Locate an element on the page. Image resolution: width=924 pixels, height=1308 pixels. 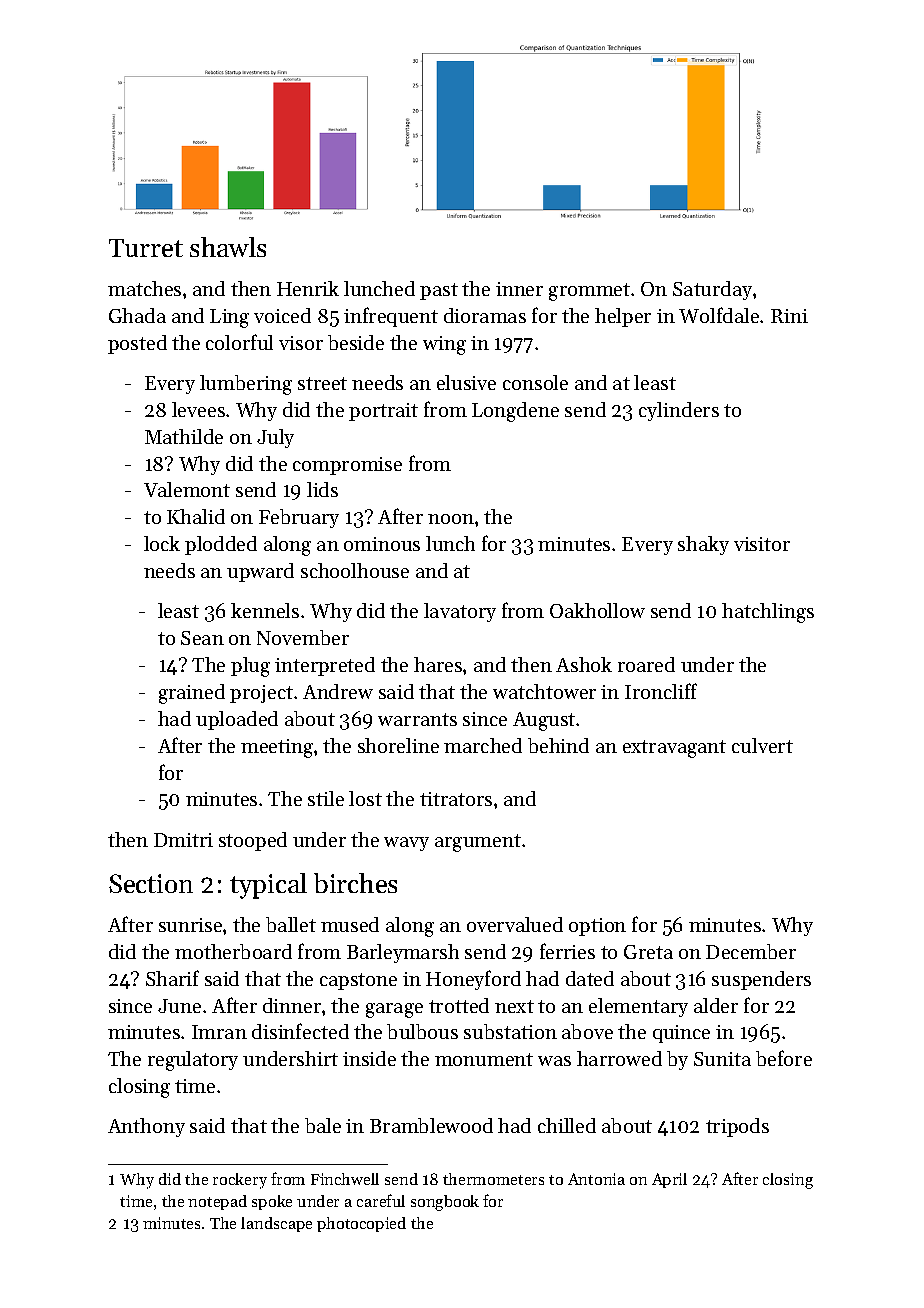
grommet is located at coordinates (589, 292).
